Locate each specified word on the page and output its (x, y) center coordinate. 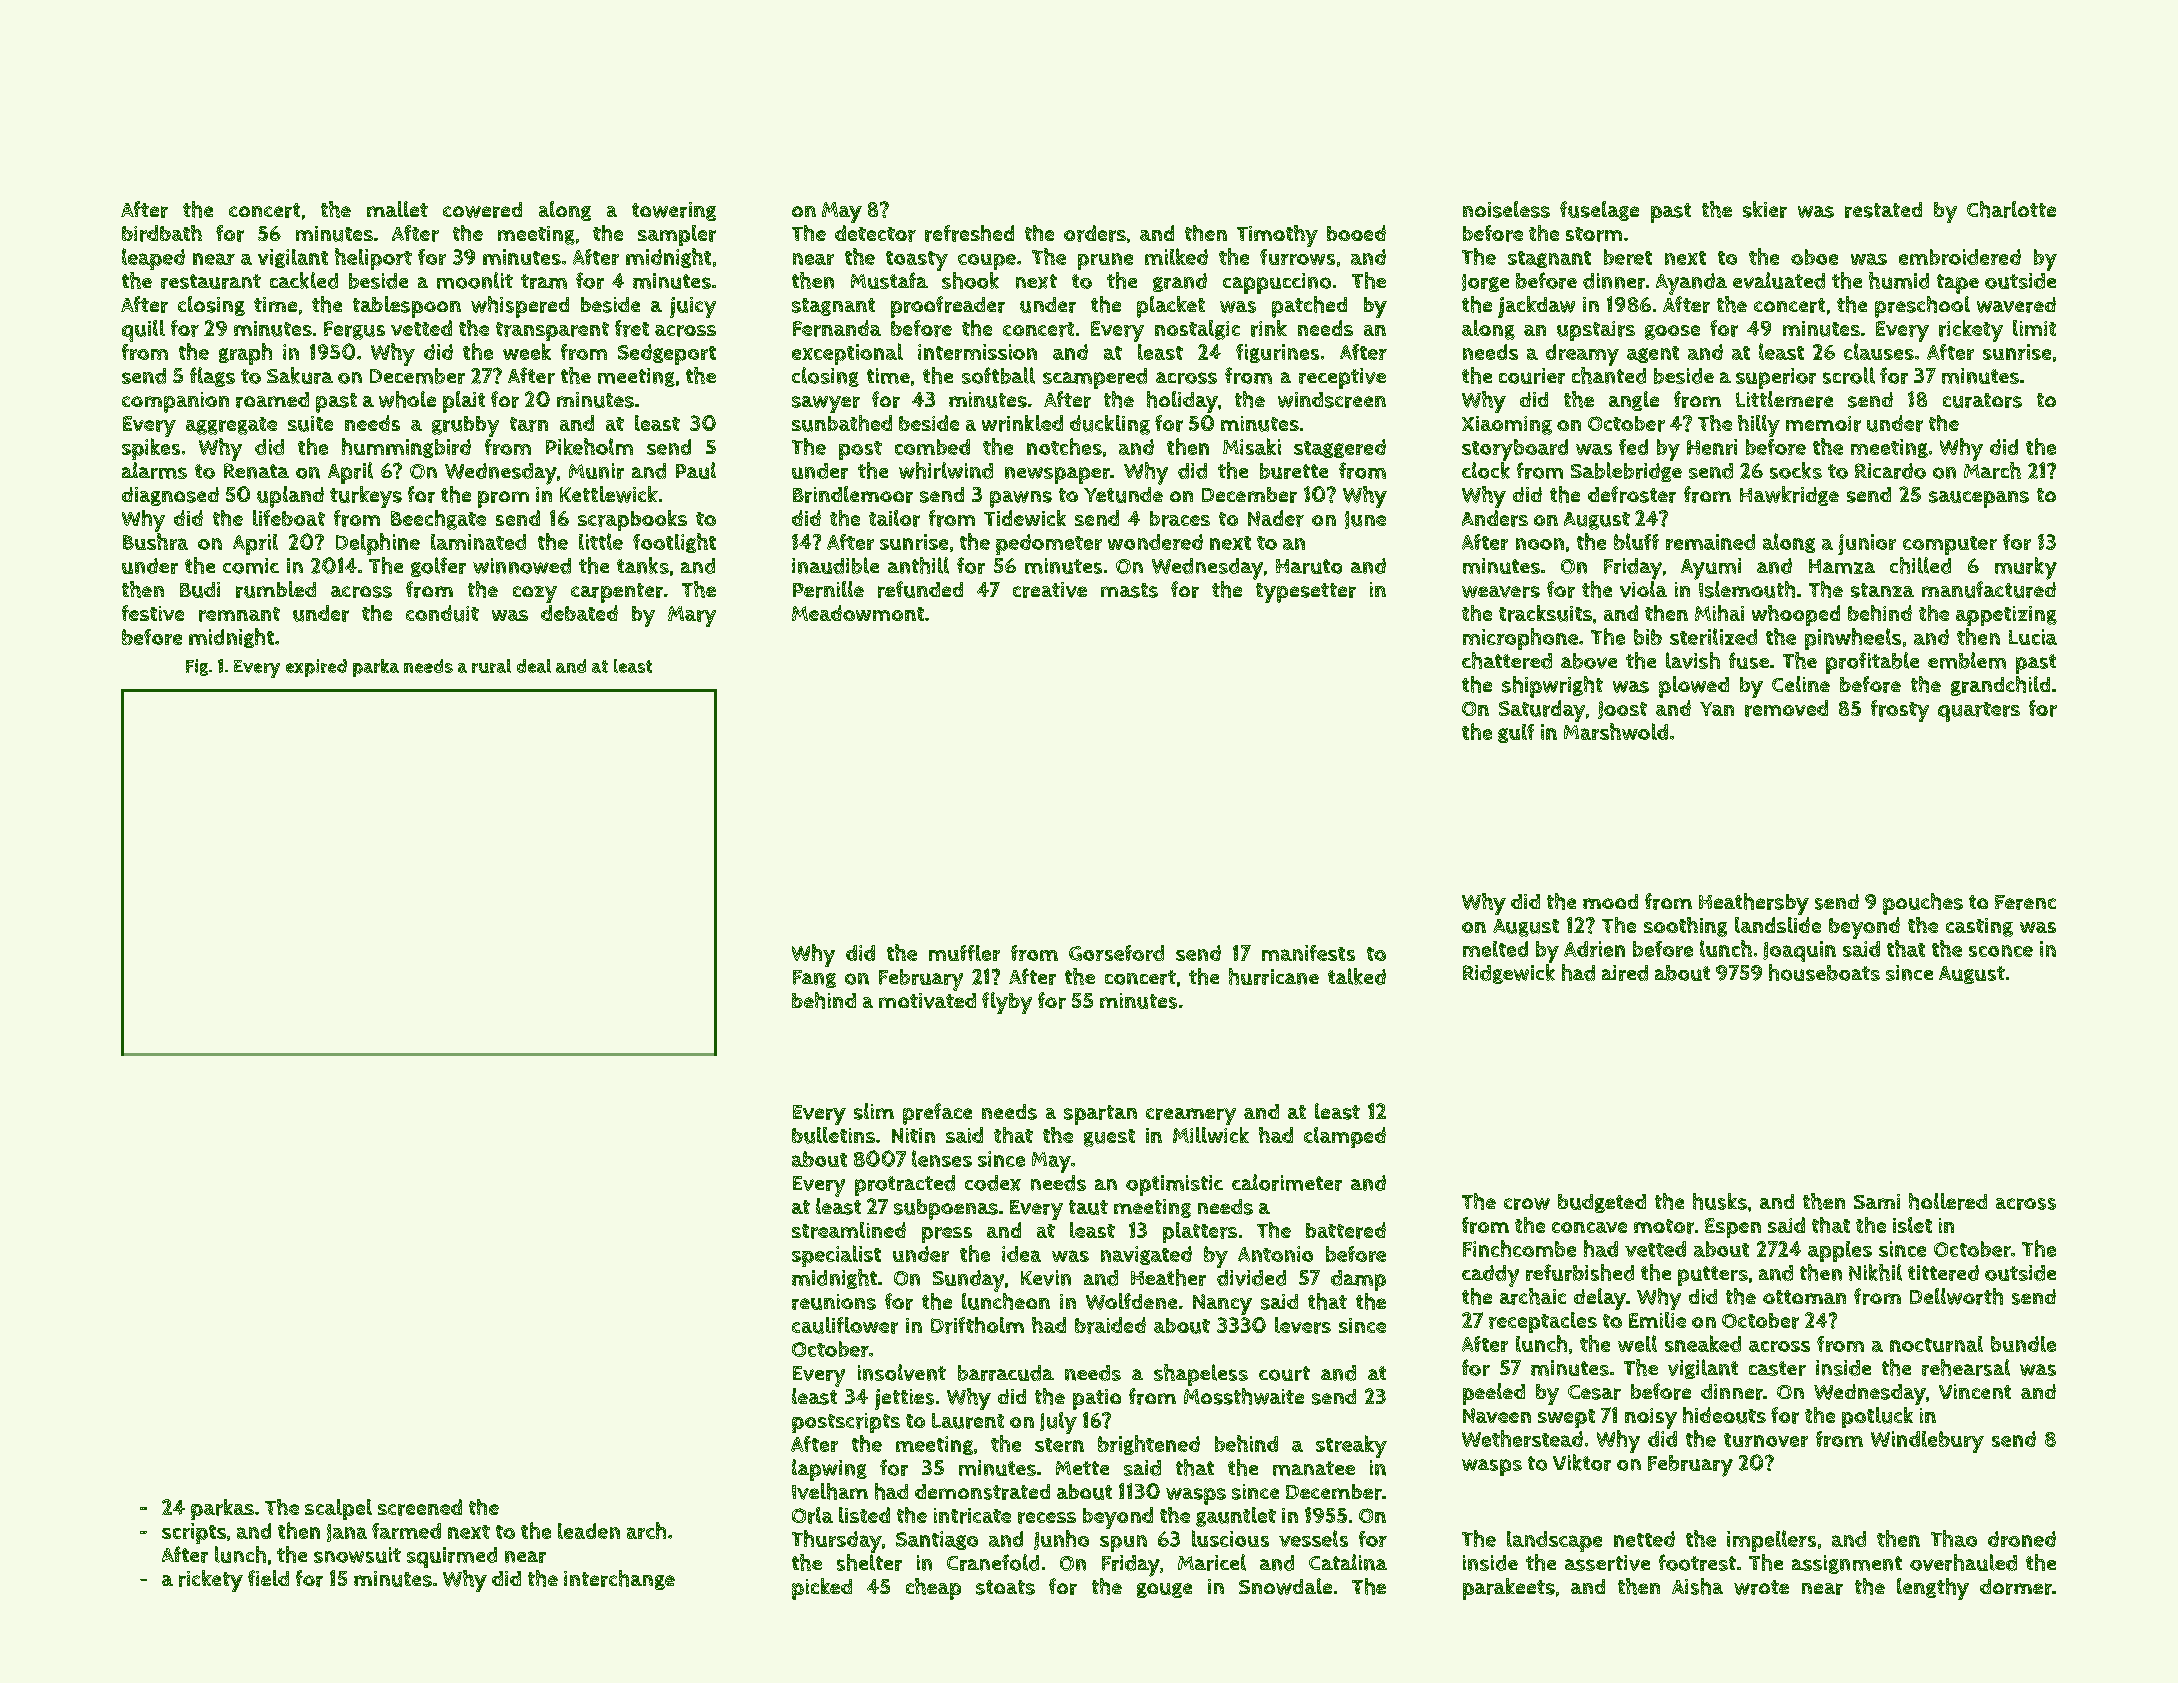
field (268, 1578)
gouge (1164, 1590)
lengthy (1933, 1589)
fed (1633, 447)
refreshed (969, 233)
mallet (397, 209)
